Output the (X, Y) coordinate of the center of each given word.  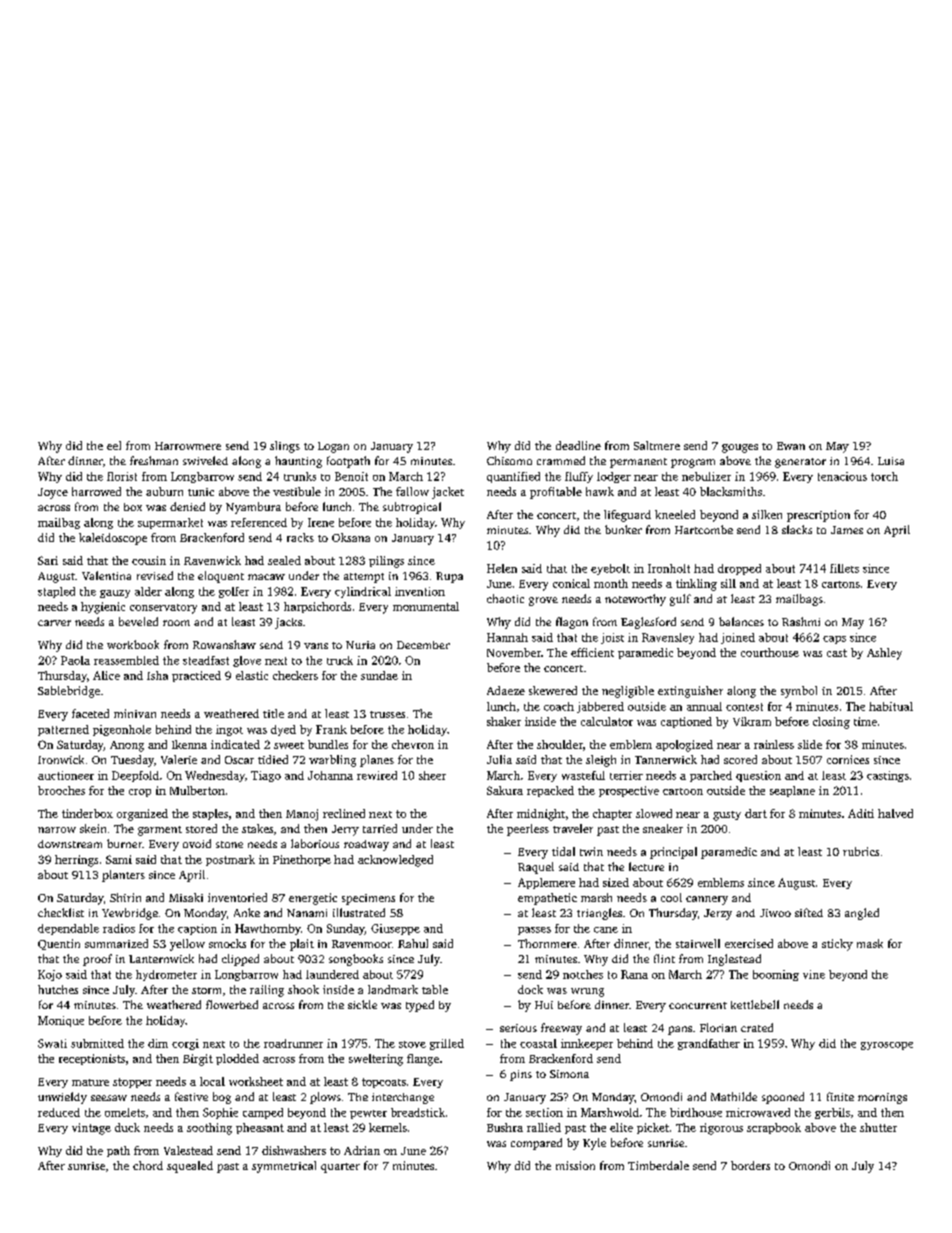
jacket (448, 493)
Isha (157, 675)
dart (756, 813)
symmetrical (284, 1167)
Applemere (546, 883)
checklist (61, 912)
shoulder (560, 744)
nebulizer (706, 476)
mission (575, 1165)
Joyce (53, 493)
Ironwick (61, 759)
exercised (749, 943)
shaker (504, 721)
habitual (891, 706)
